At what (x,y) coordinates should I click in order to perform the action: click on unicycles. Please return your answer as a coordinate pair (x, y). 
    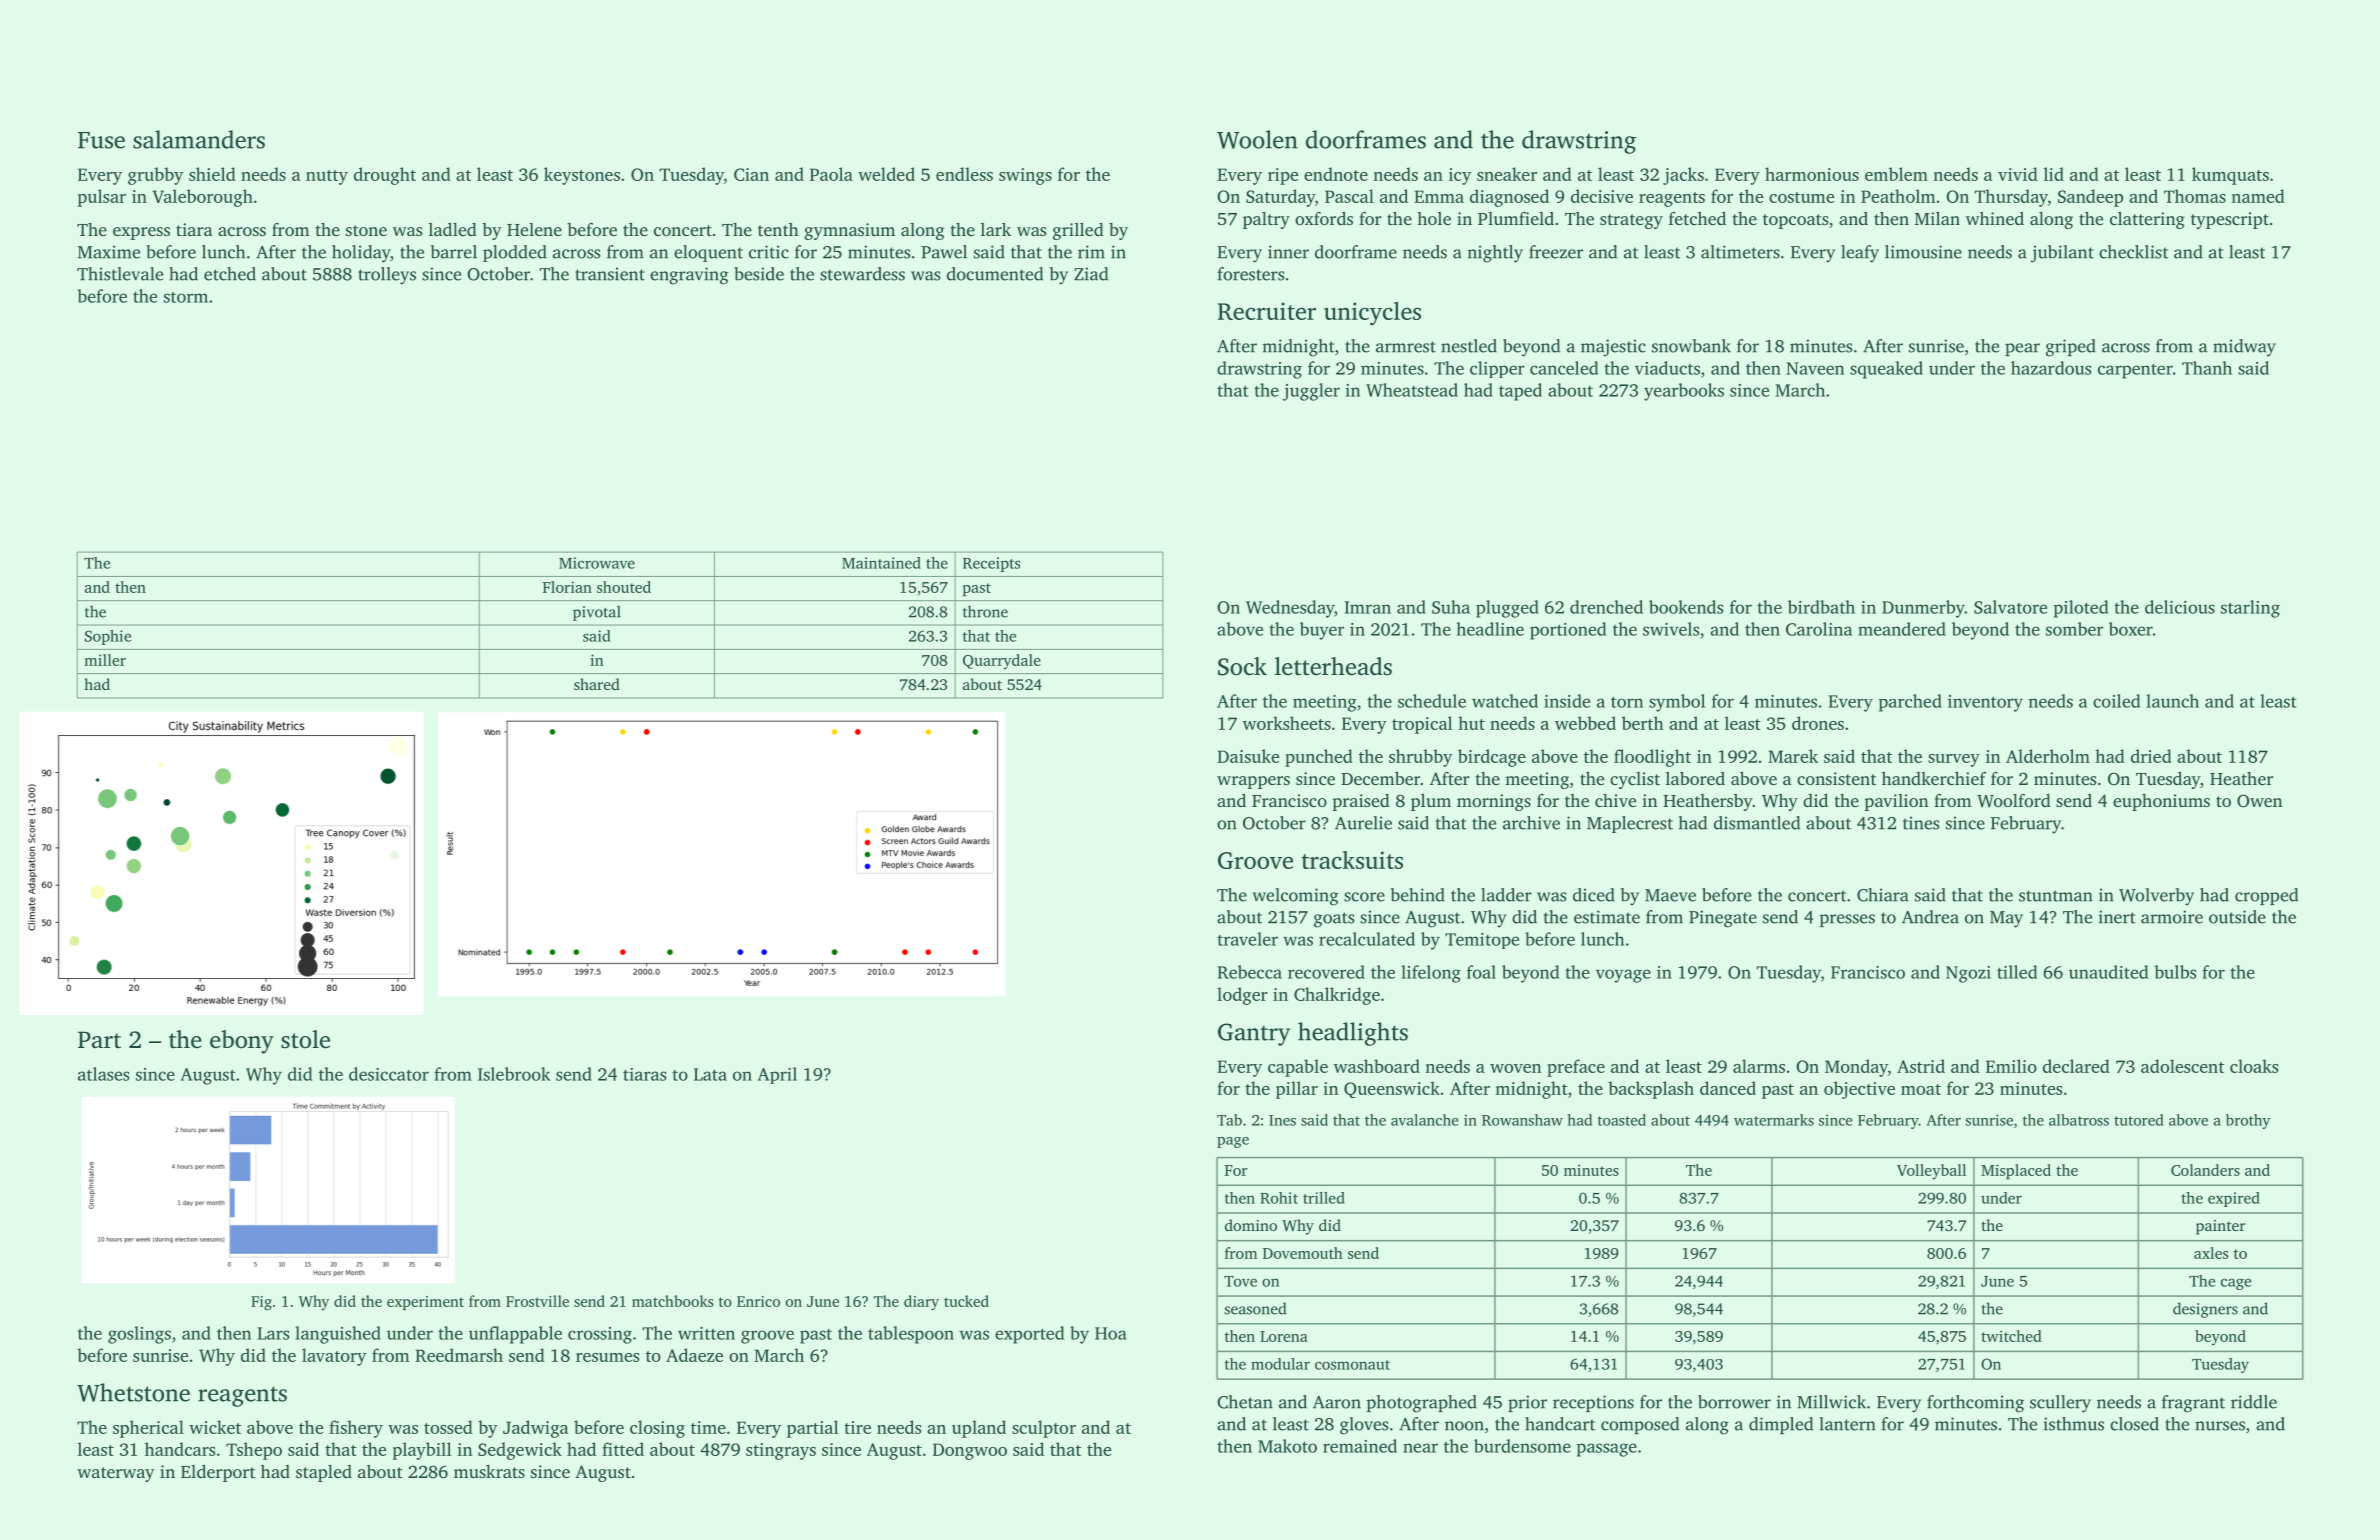
    Looking at the image, I should click on (1372, 314).
